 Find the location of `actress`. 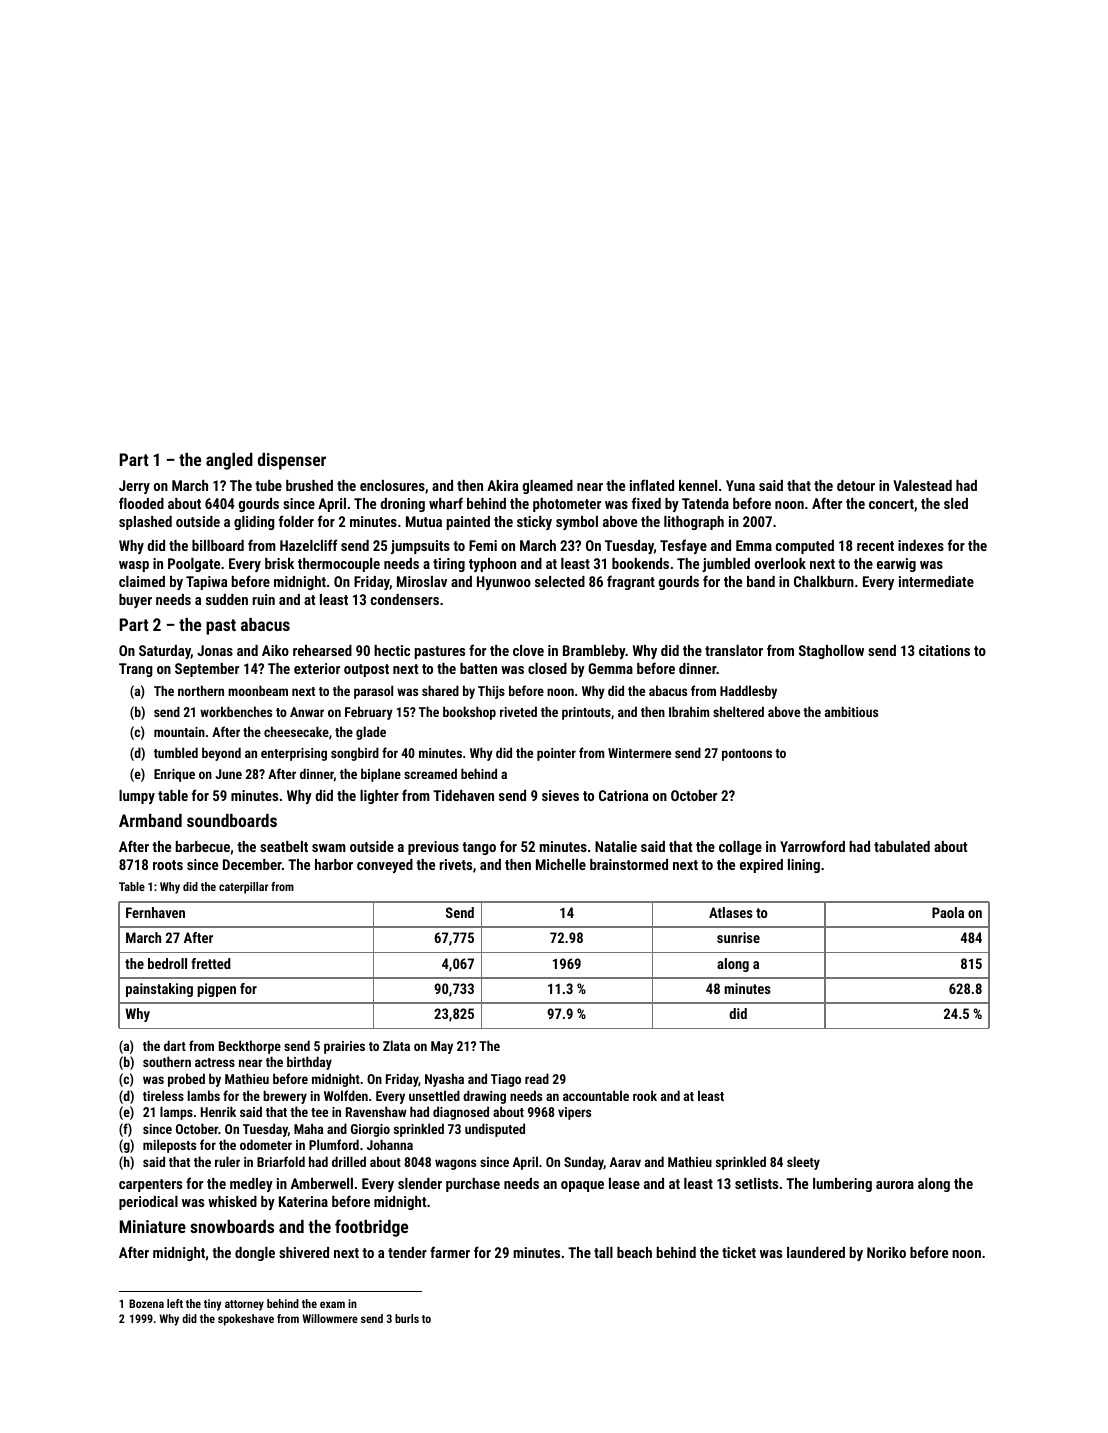

actress is located at coordinates (215, 1062).
